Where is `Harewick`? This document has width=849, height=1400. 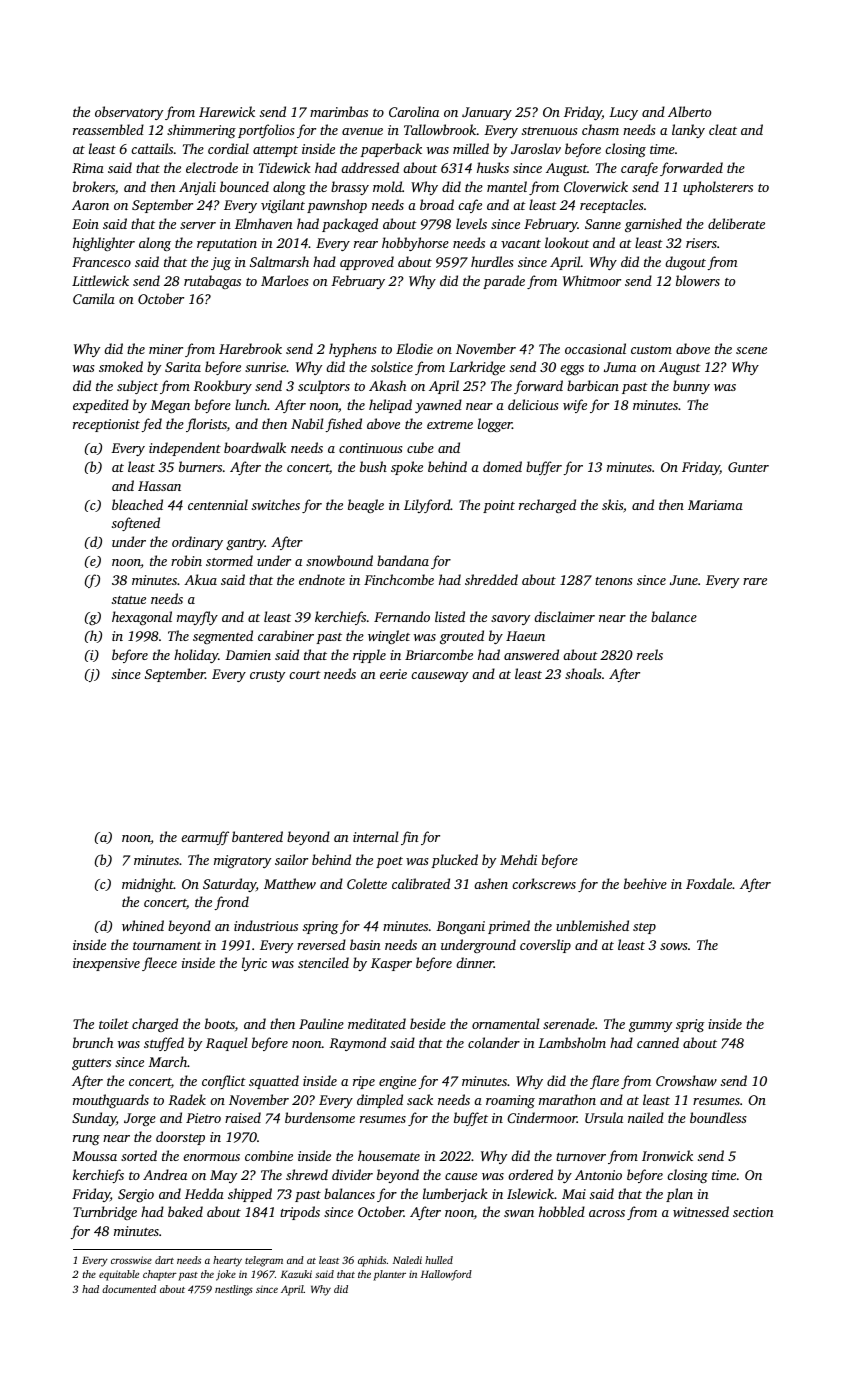 Harewick is located at coordinates (227, 111).
